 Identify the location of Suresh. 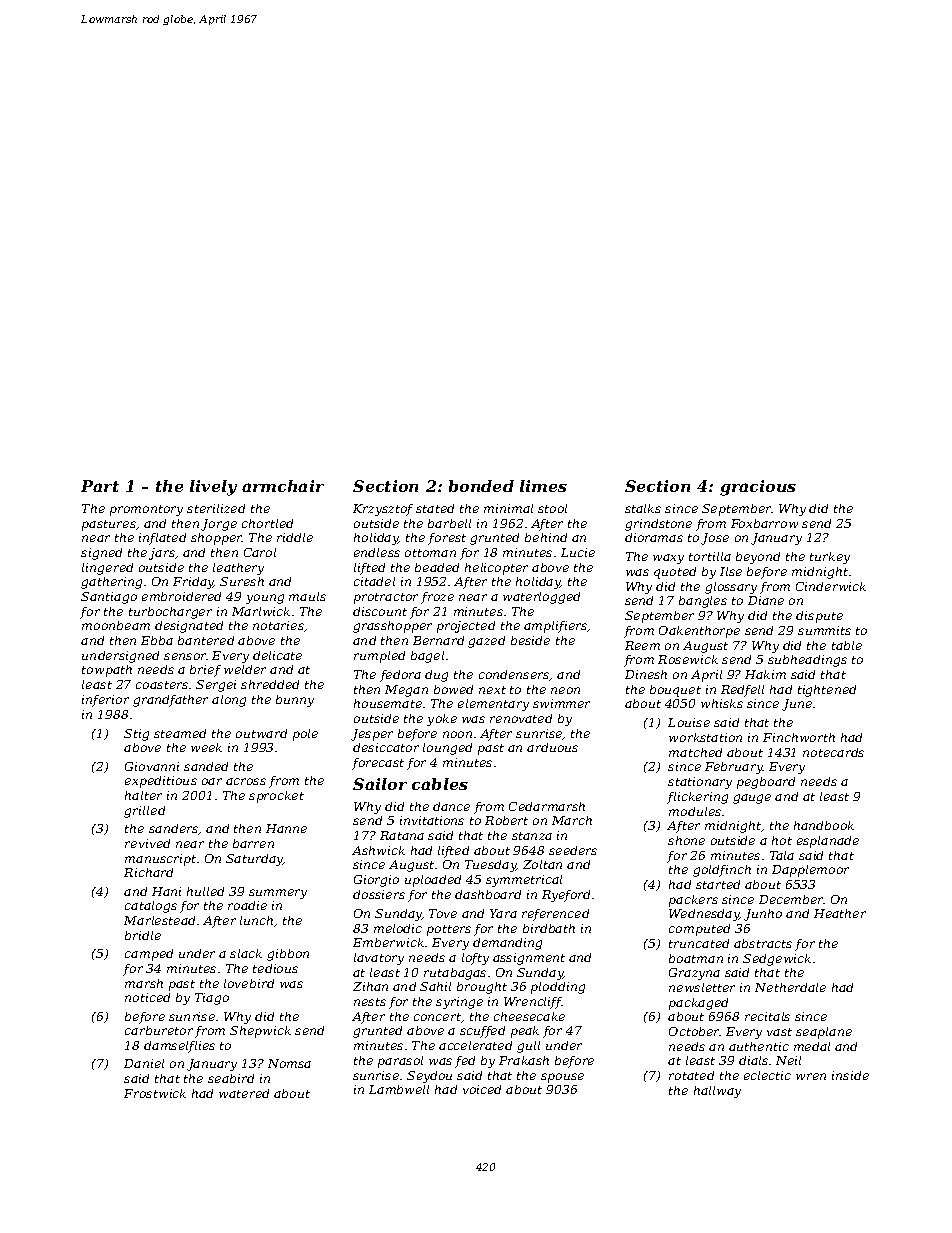
(242, 581).
